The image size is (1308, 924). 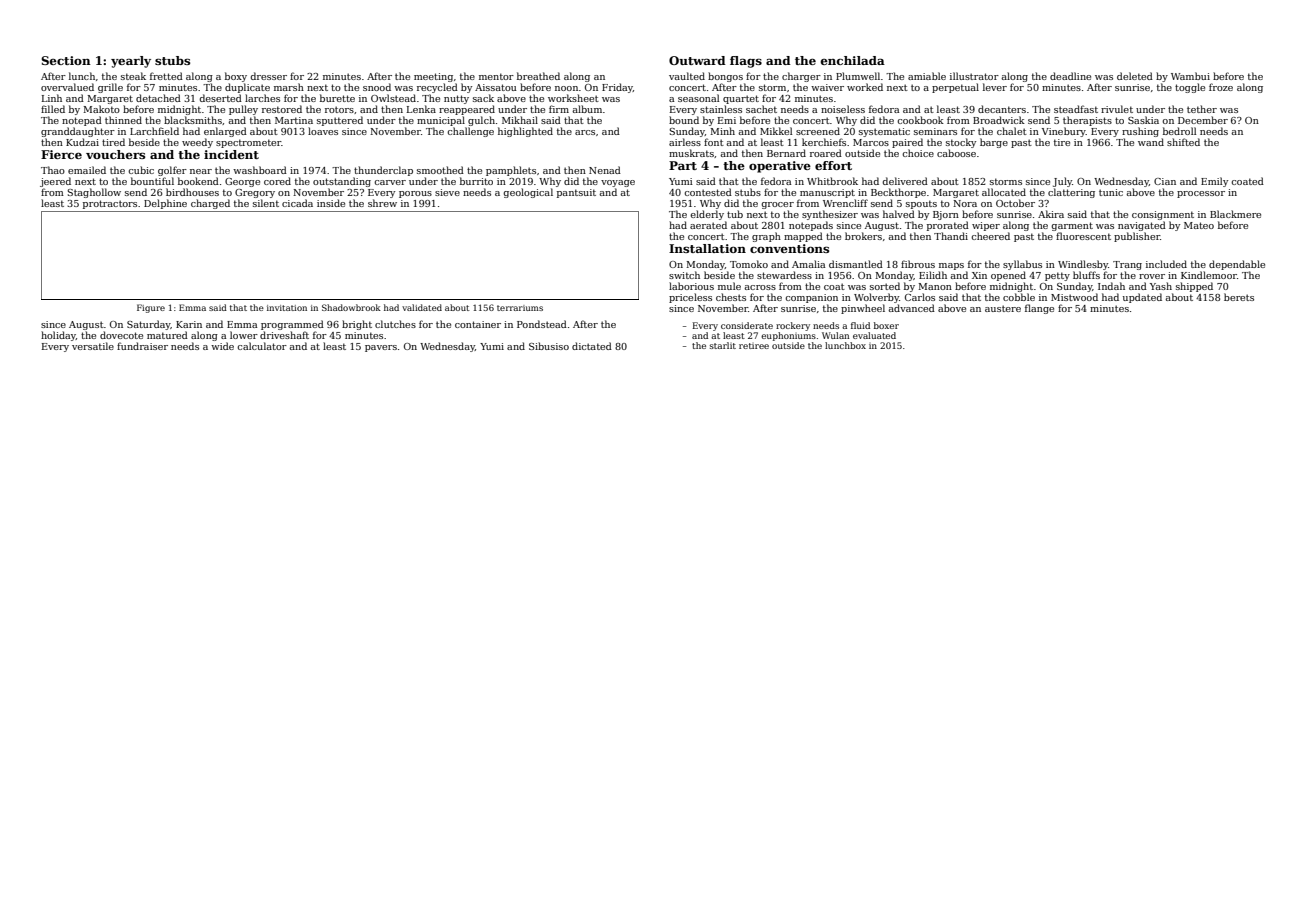 I want to click on yearly, so click(x=131, y=62).
